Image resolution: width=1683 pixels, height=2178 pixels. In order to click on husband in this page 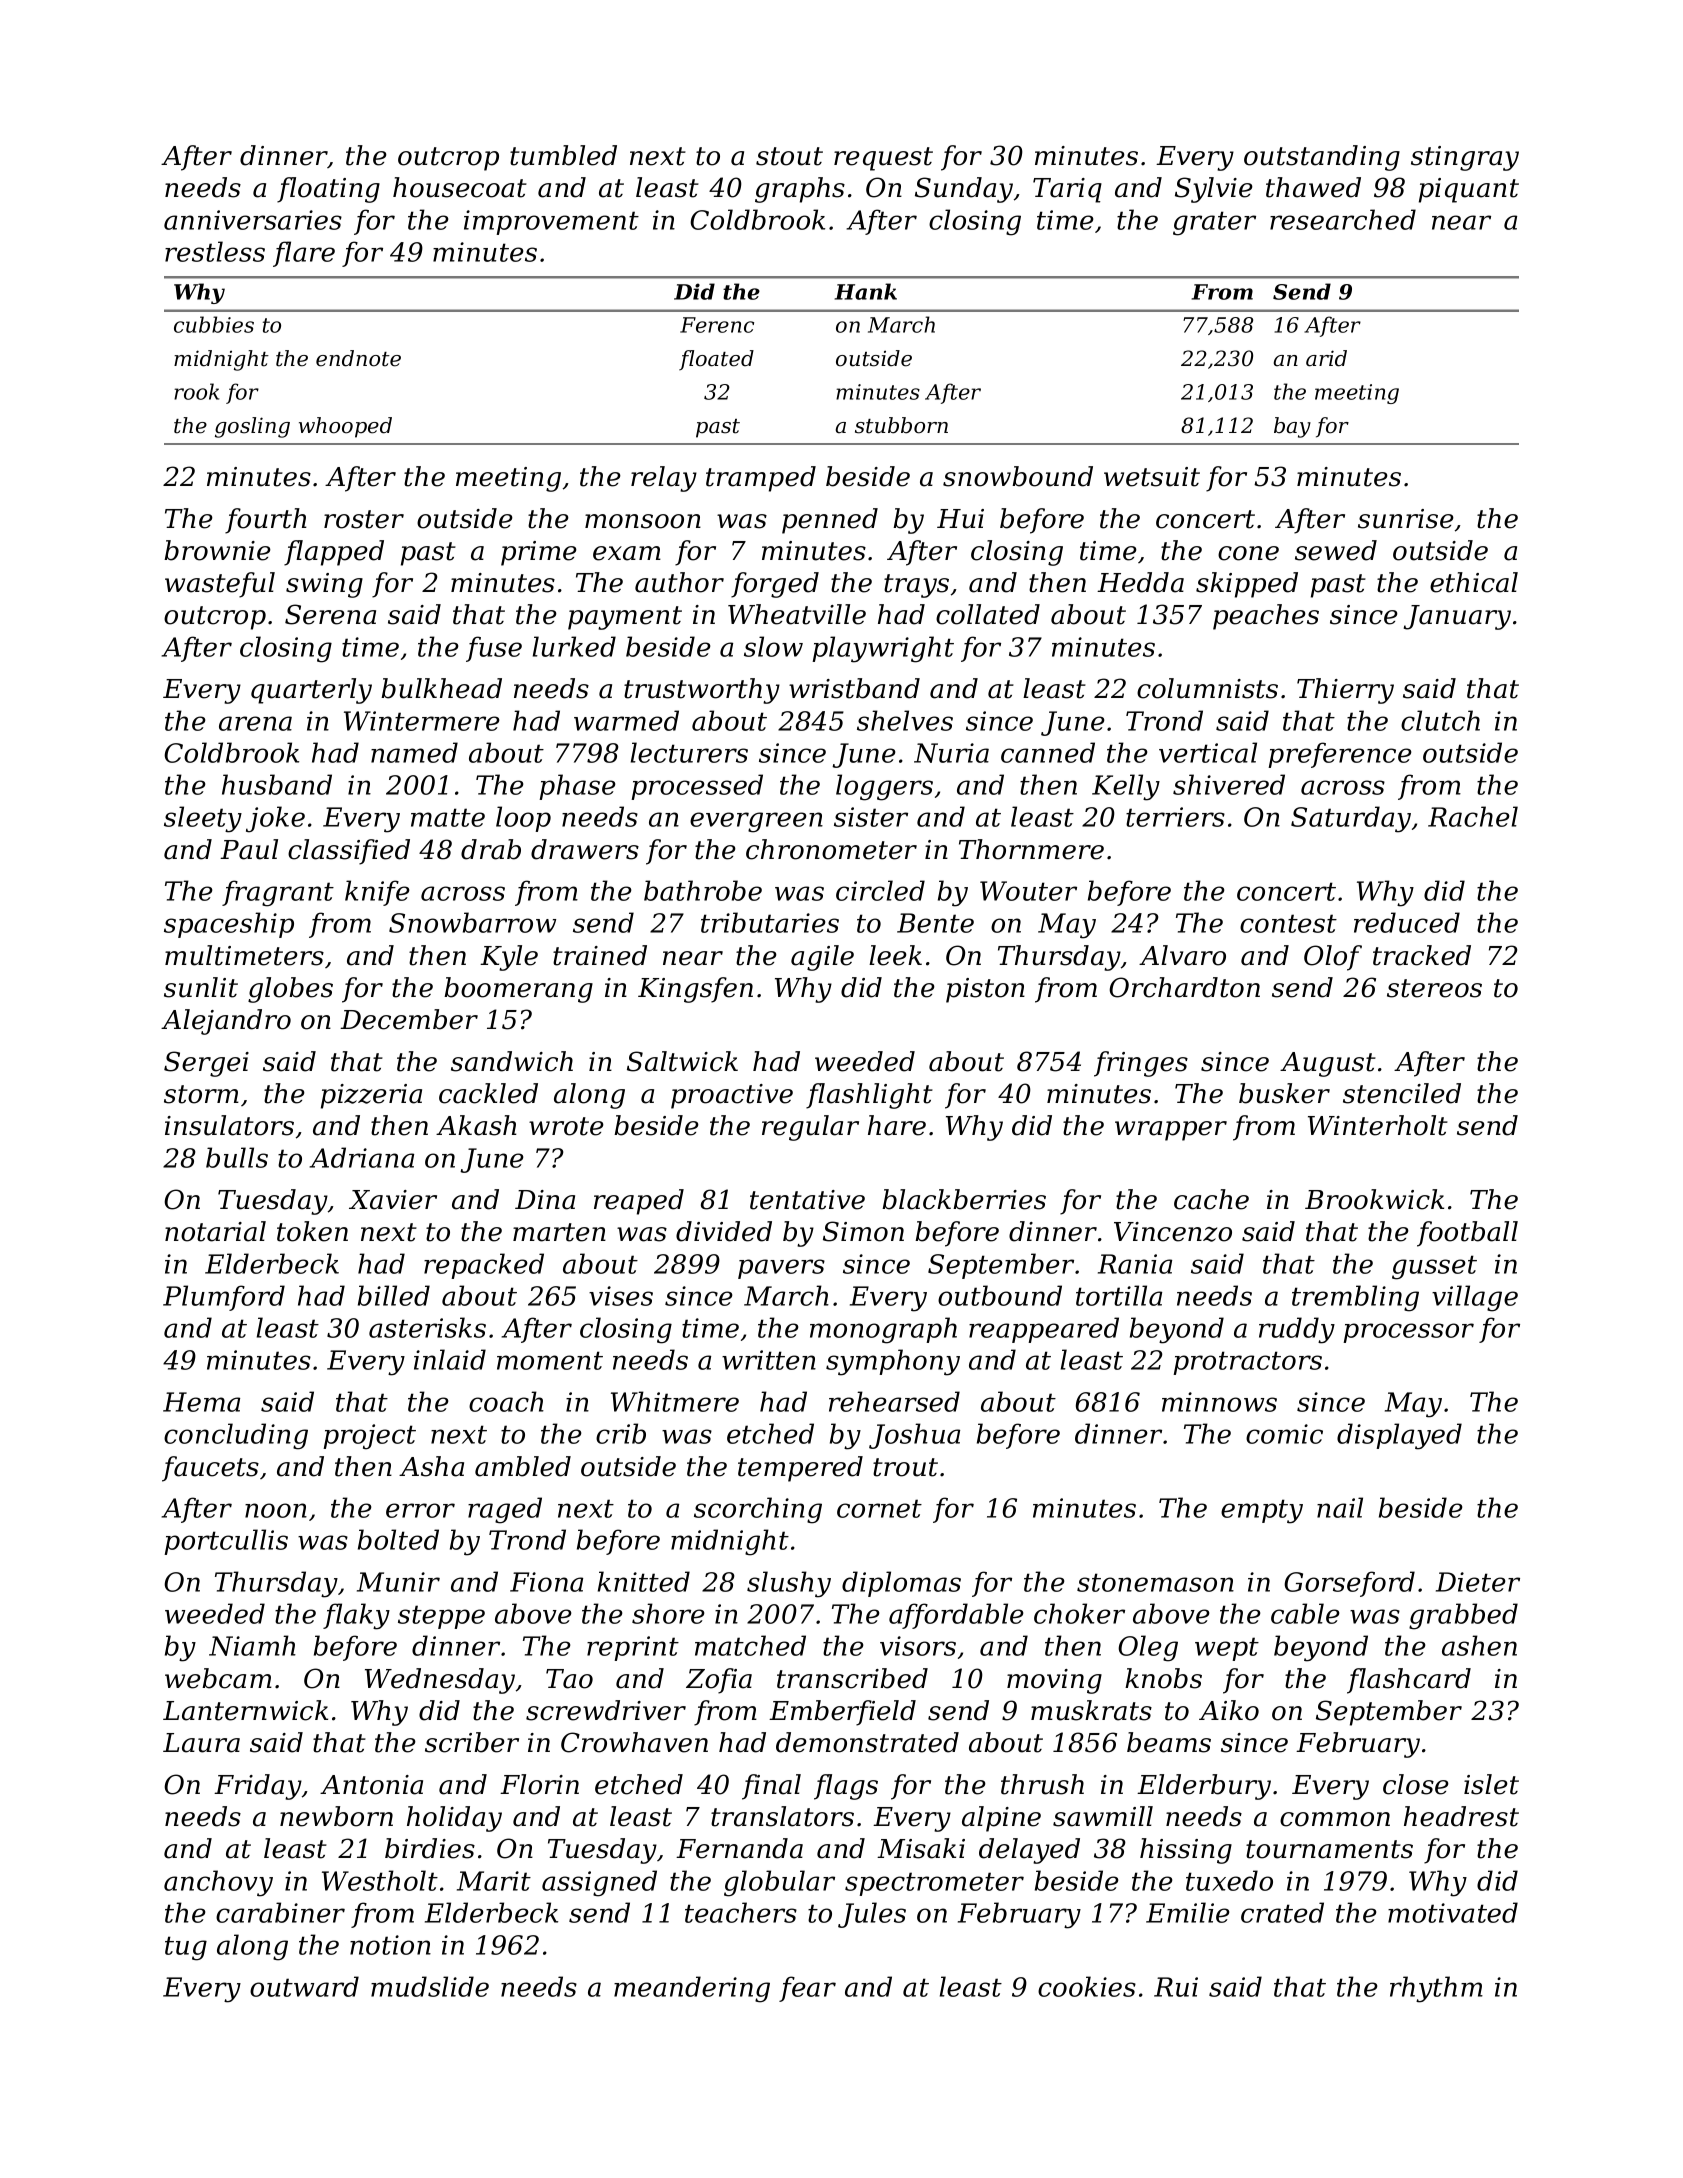, I will do `click(277, 784)`.
